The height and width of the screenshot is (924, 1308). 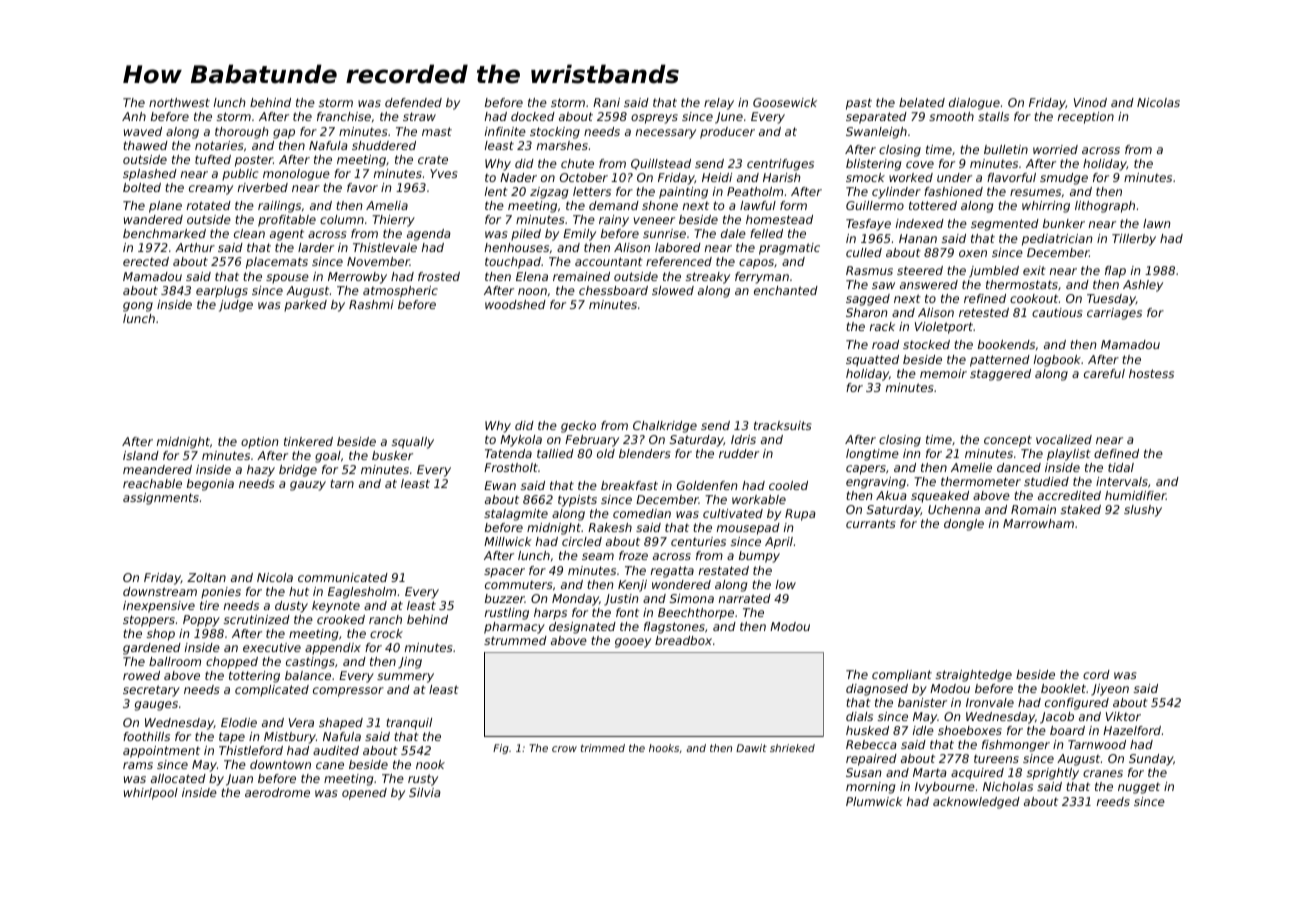 I want to click on defended, so click(x=413, y=102).
